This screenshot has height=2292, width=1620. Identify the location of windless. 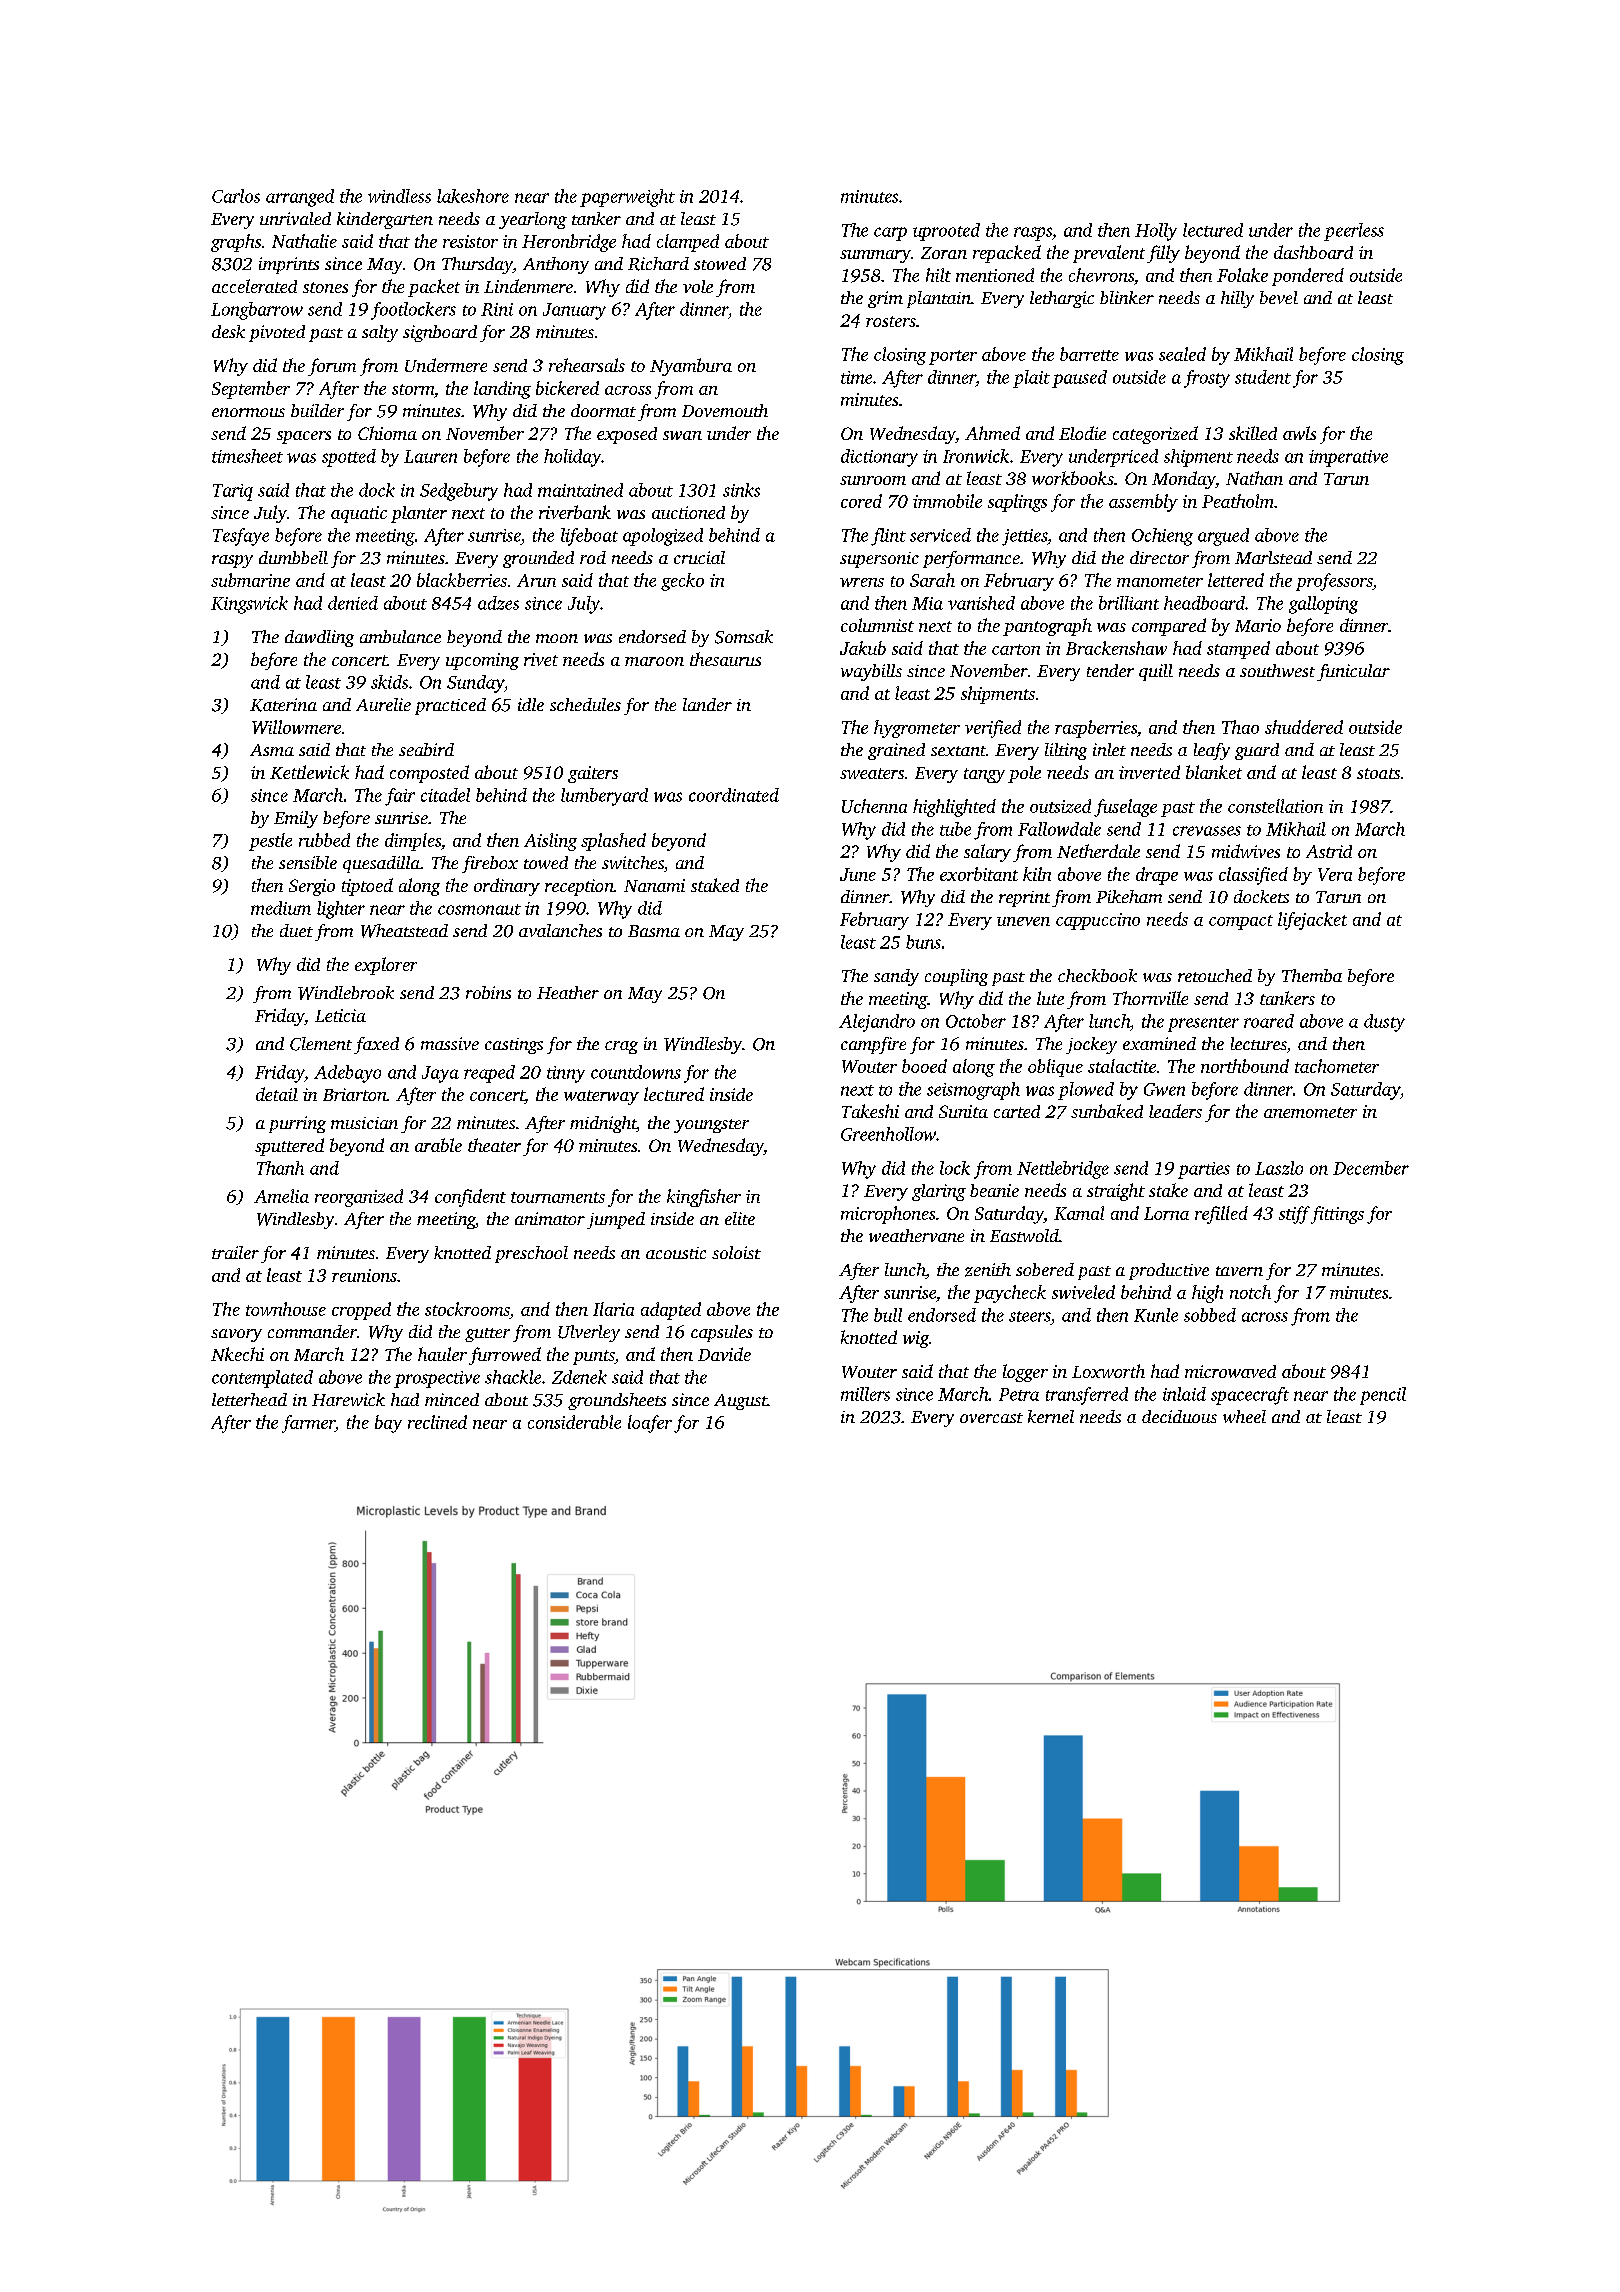
(399, 196).
